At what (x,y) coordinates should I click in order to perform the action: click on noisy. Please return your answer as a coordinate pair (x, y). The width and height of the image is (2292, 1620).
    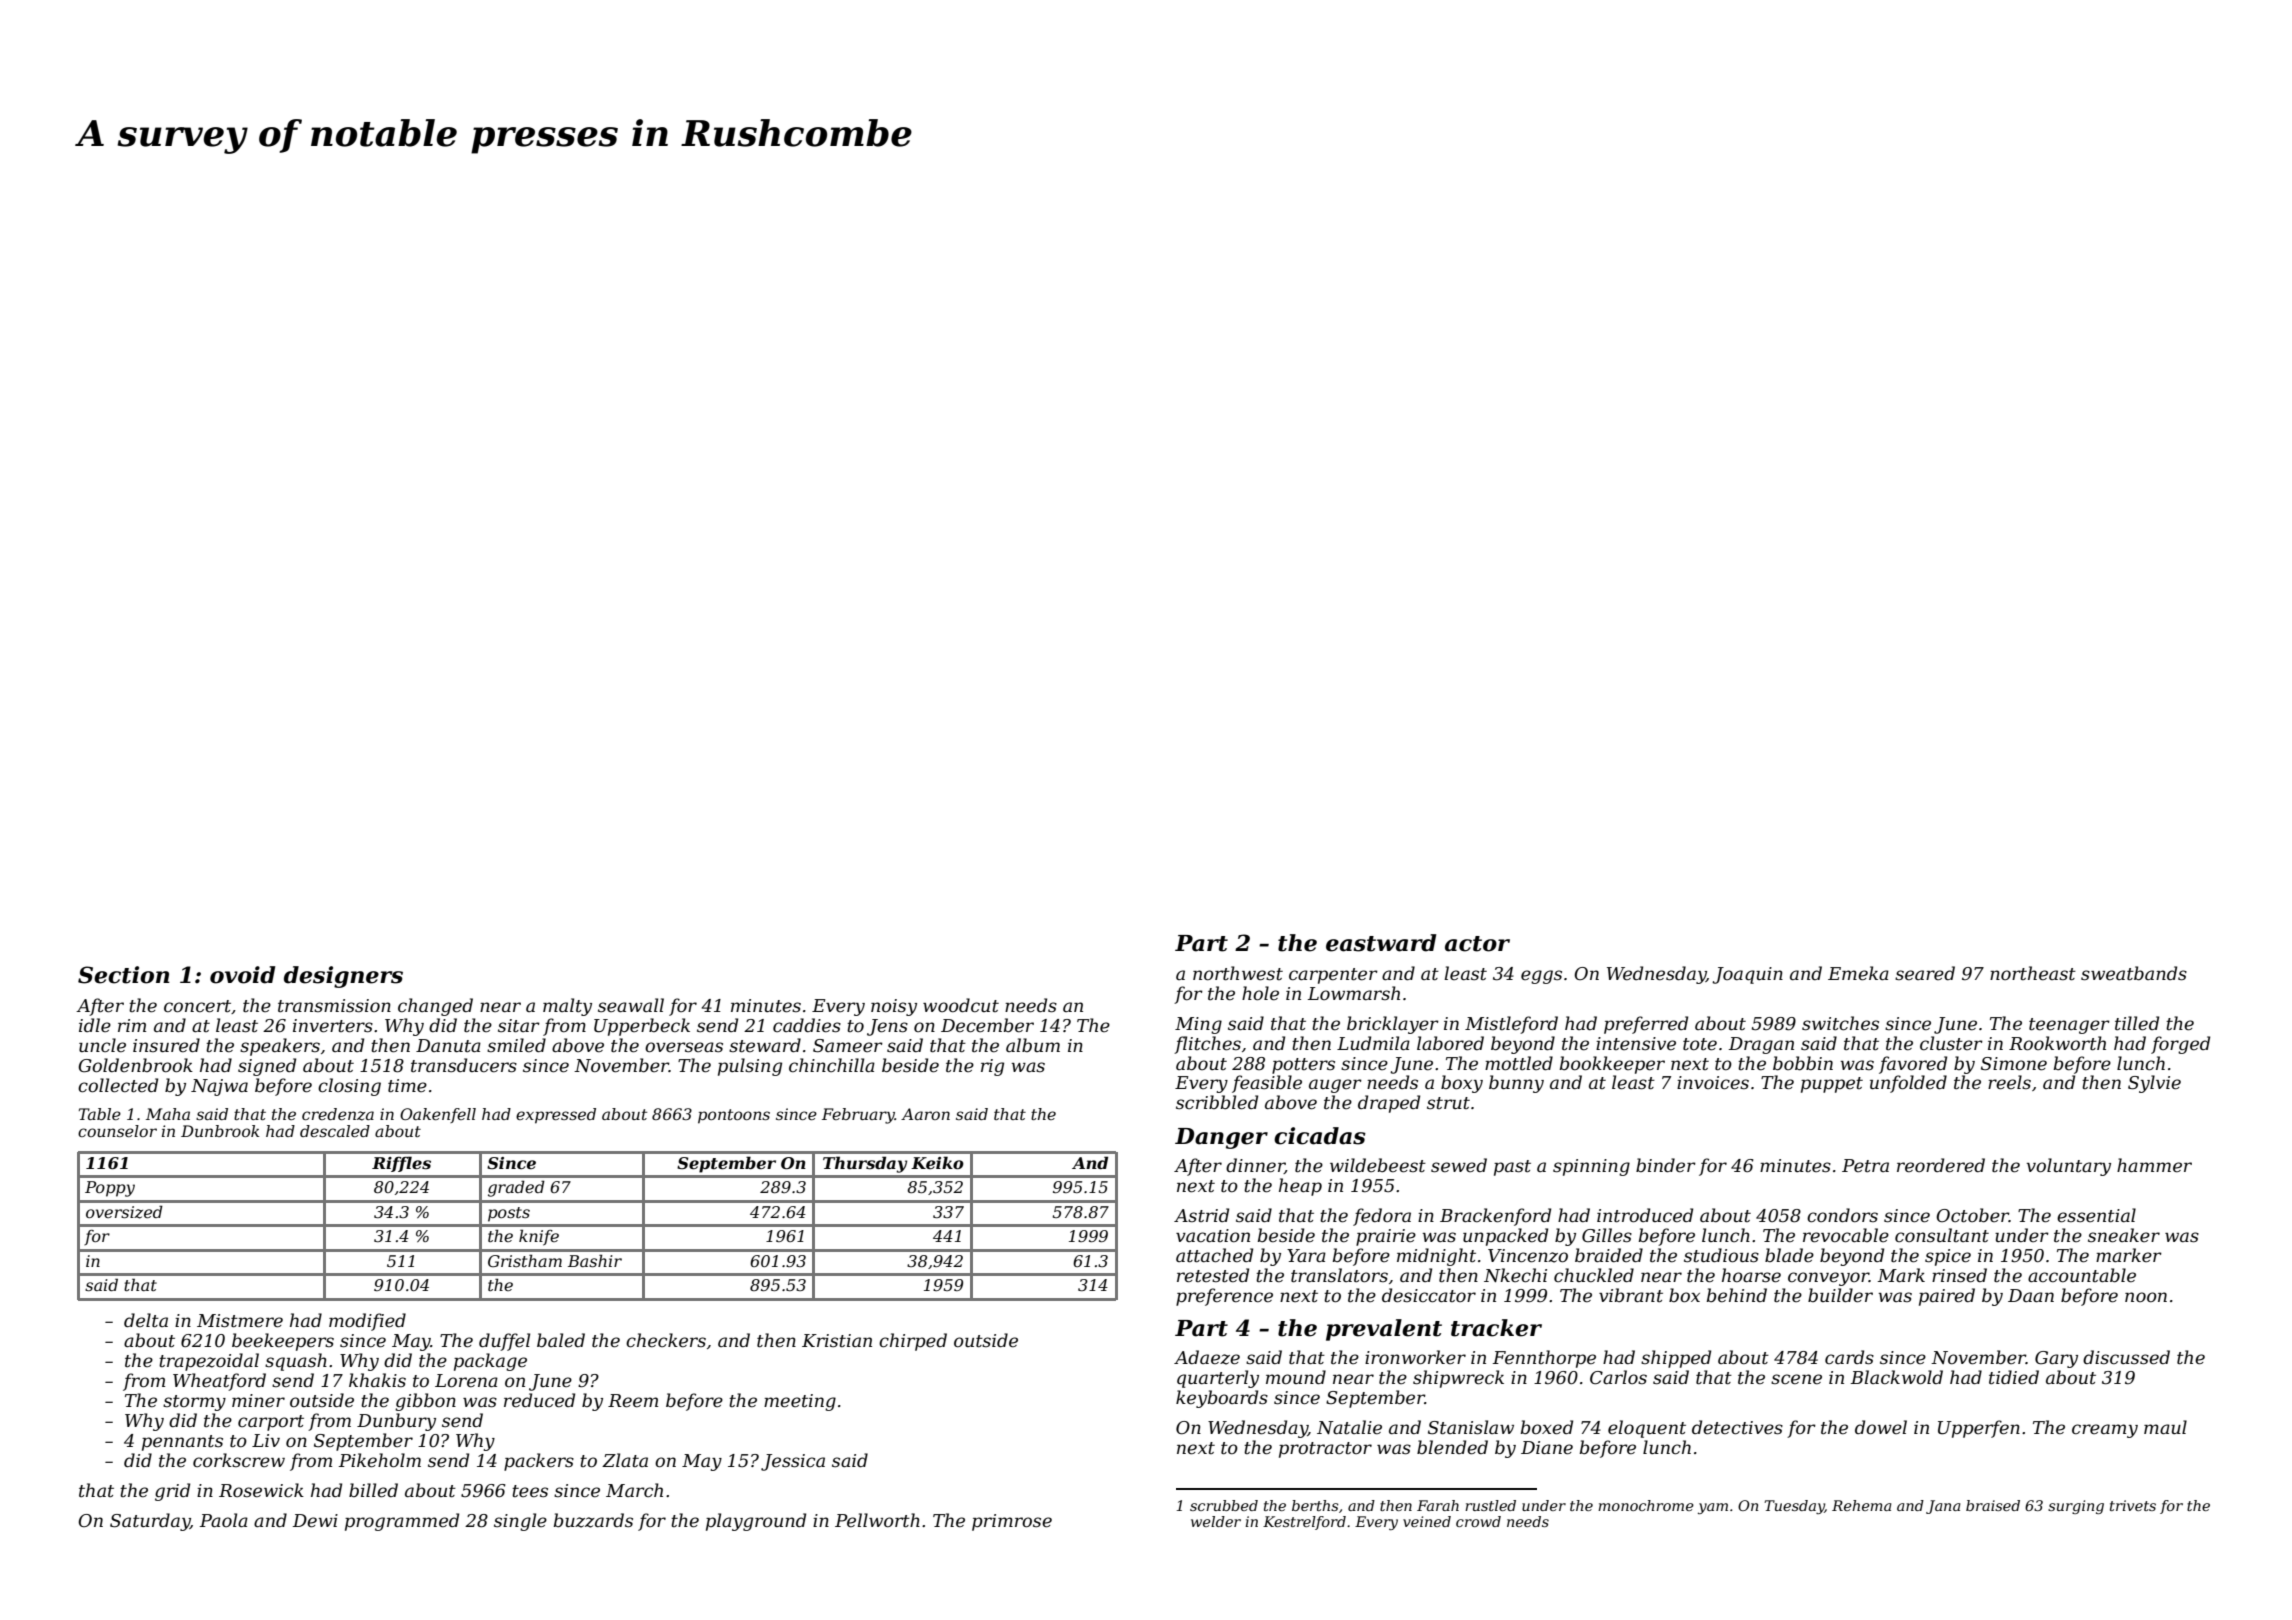
    Looking at the image, I should click on (894, 1007).
